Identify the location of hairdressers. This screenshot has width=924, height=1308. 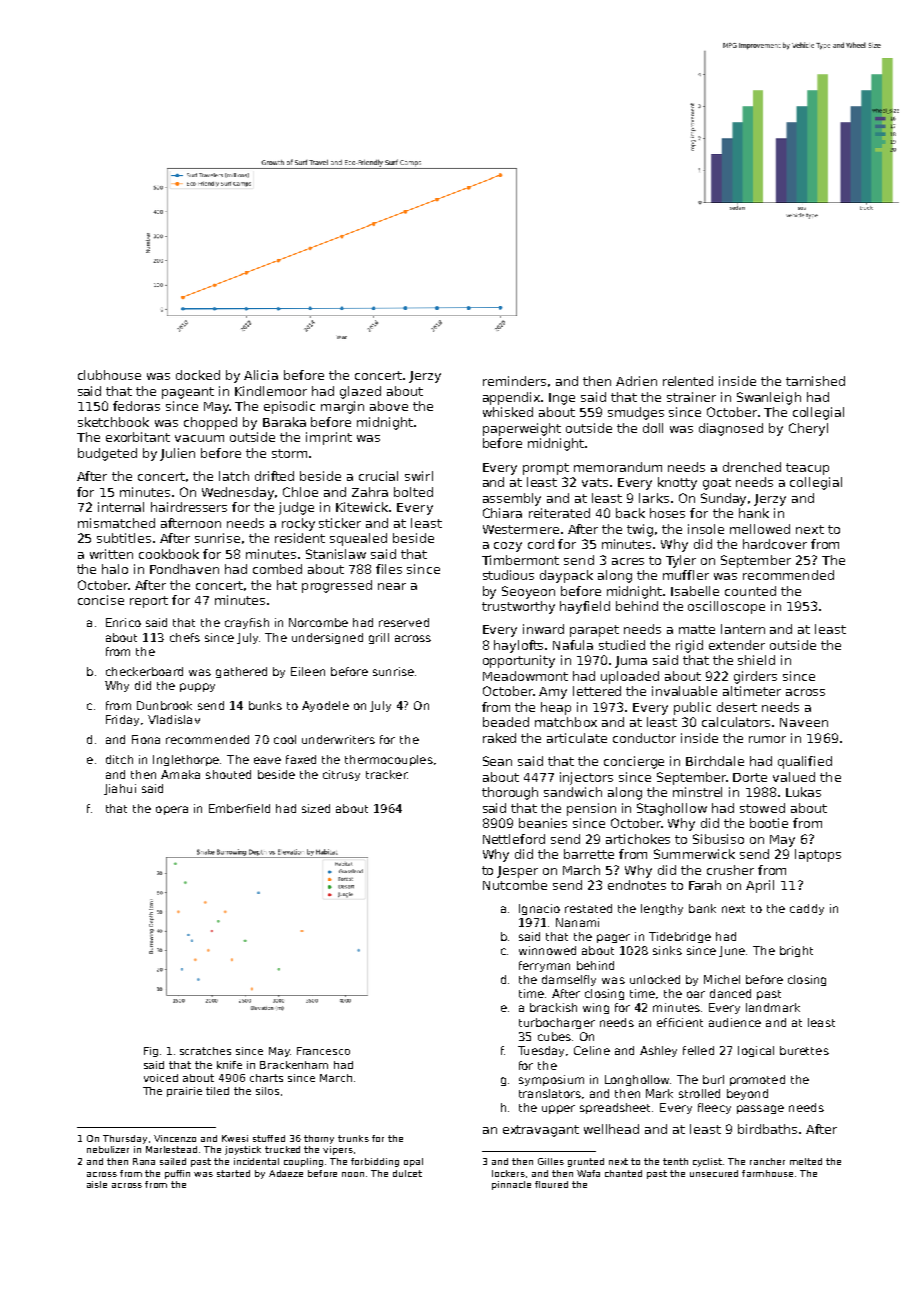
(189, 507).
